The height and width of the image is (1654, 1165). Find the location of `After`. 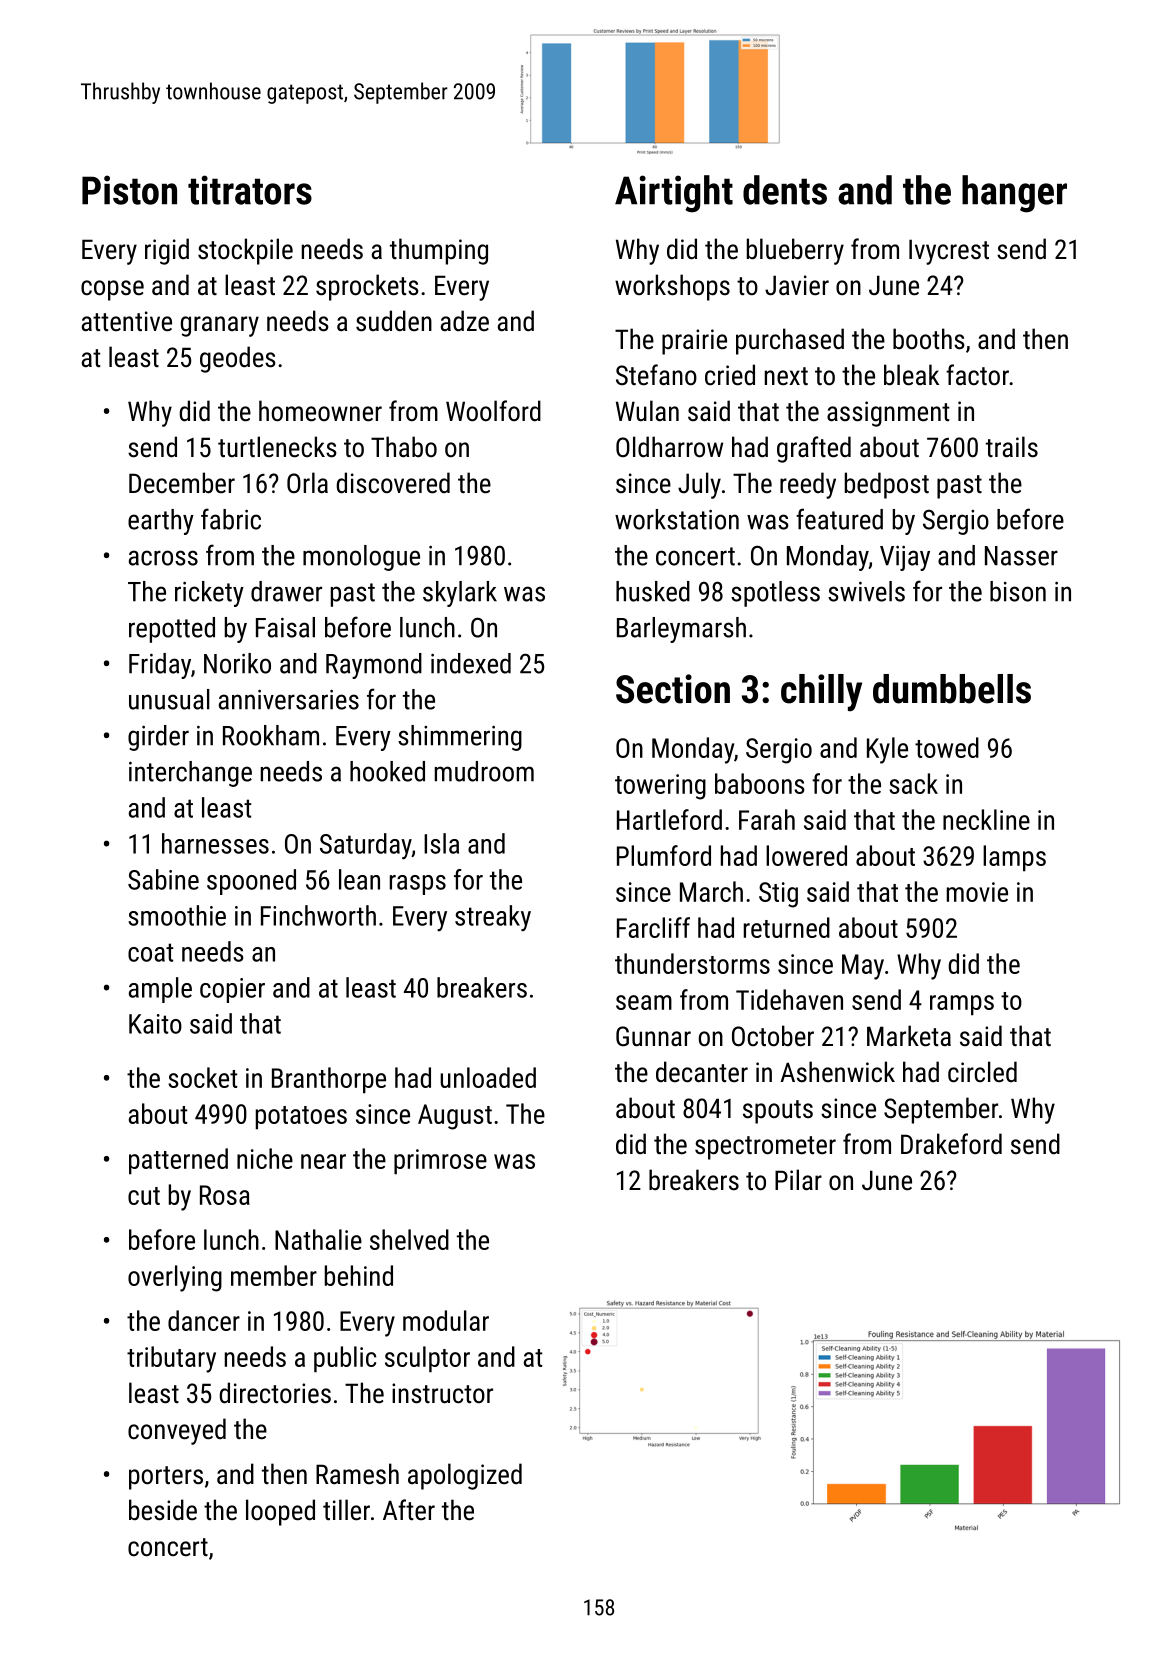

After is located at coordinates (409, 1510).
